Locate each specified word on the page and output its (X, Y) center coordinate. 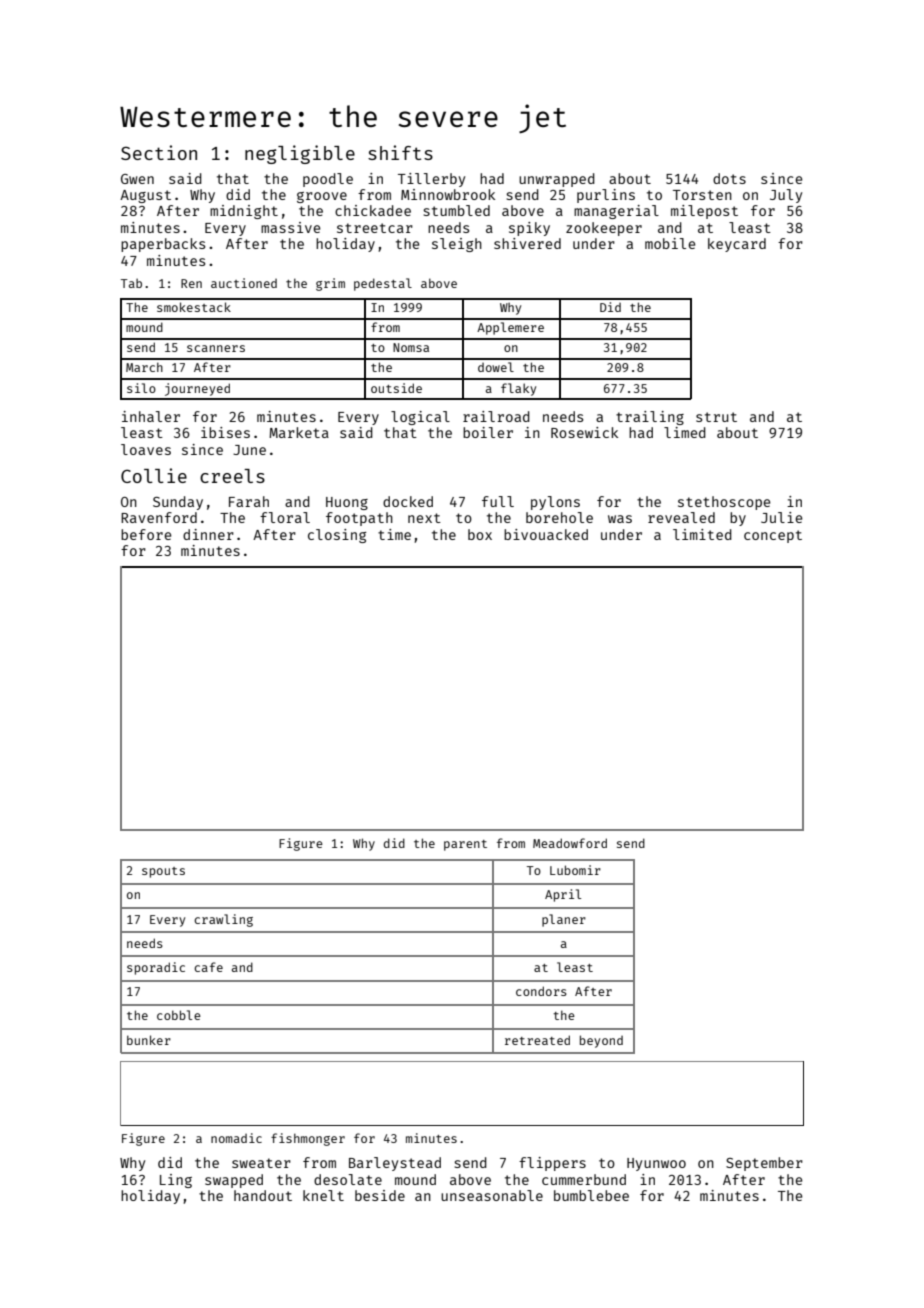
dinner (208, 534)
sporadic (156, 968)
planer (564, 920)
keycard (737, 245)
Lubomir (575, 870)
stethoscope (724, 503)
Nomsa (411, 347)
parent (465, 845)
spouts (163, 872)
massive (290, 227)
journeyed (197, 389)
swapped (234, 1181)
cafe (208, 967)
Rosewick (584, 432)
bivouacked (546, 534)
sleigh (457, 245)
